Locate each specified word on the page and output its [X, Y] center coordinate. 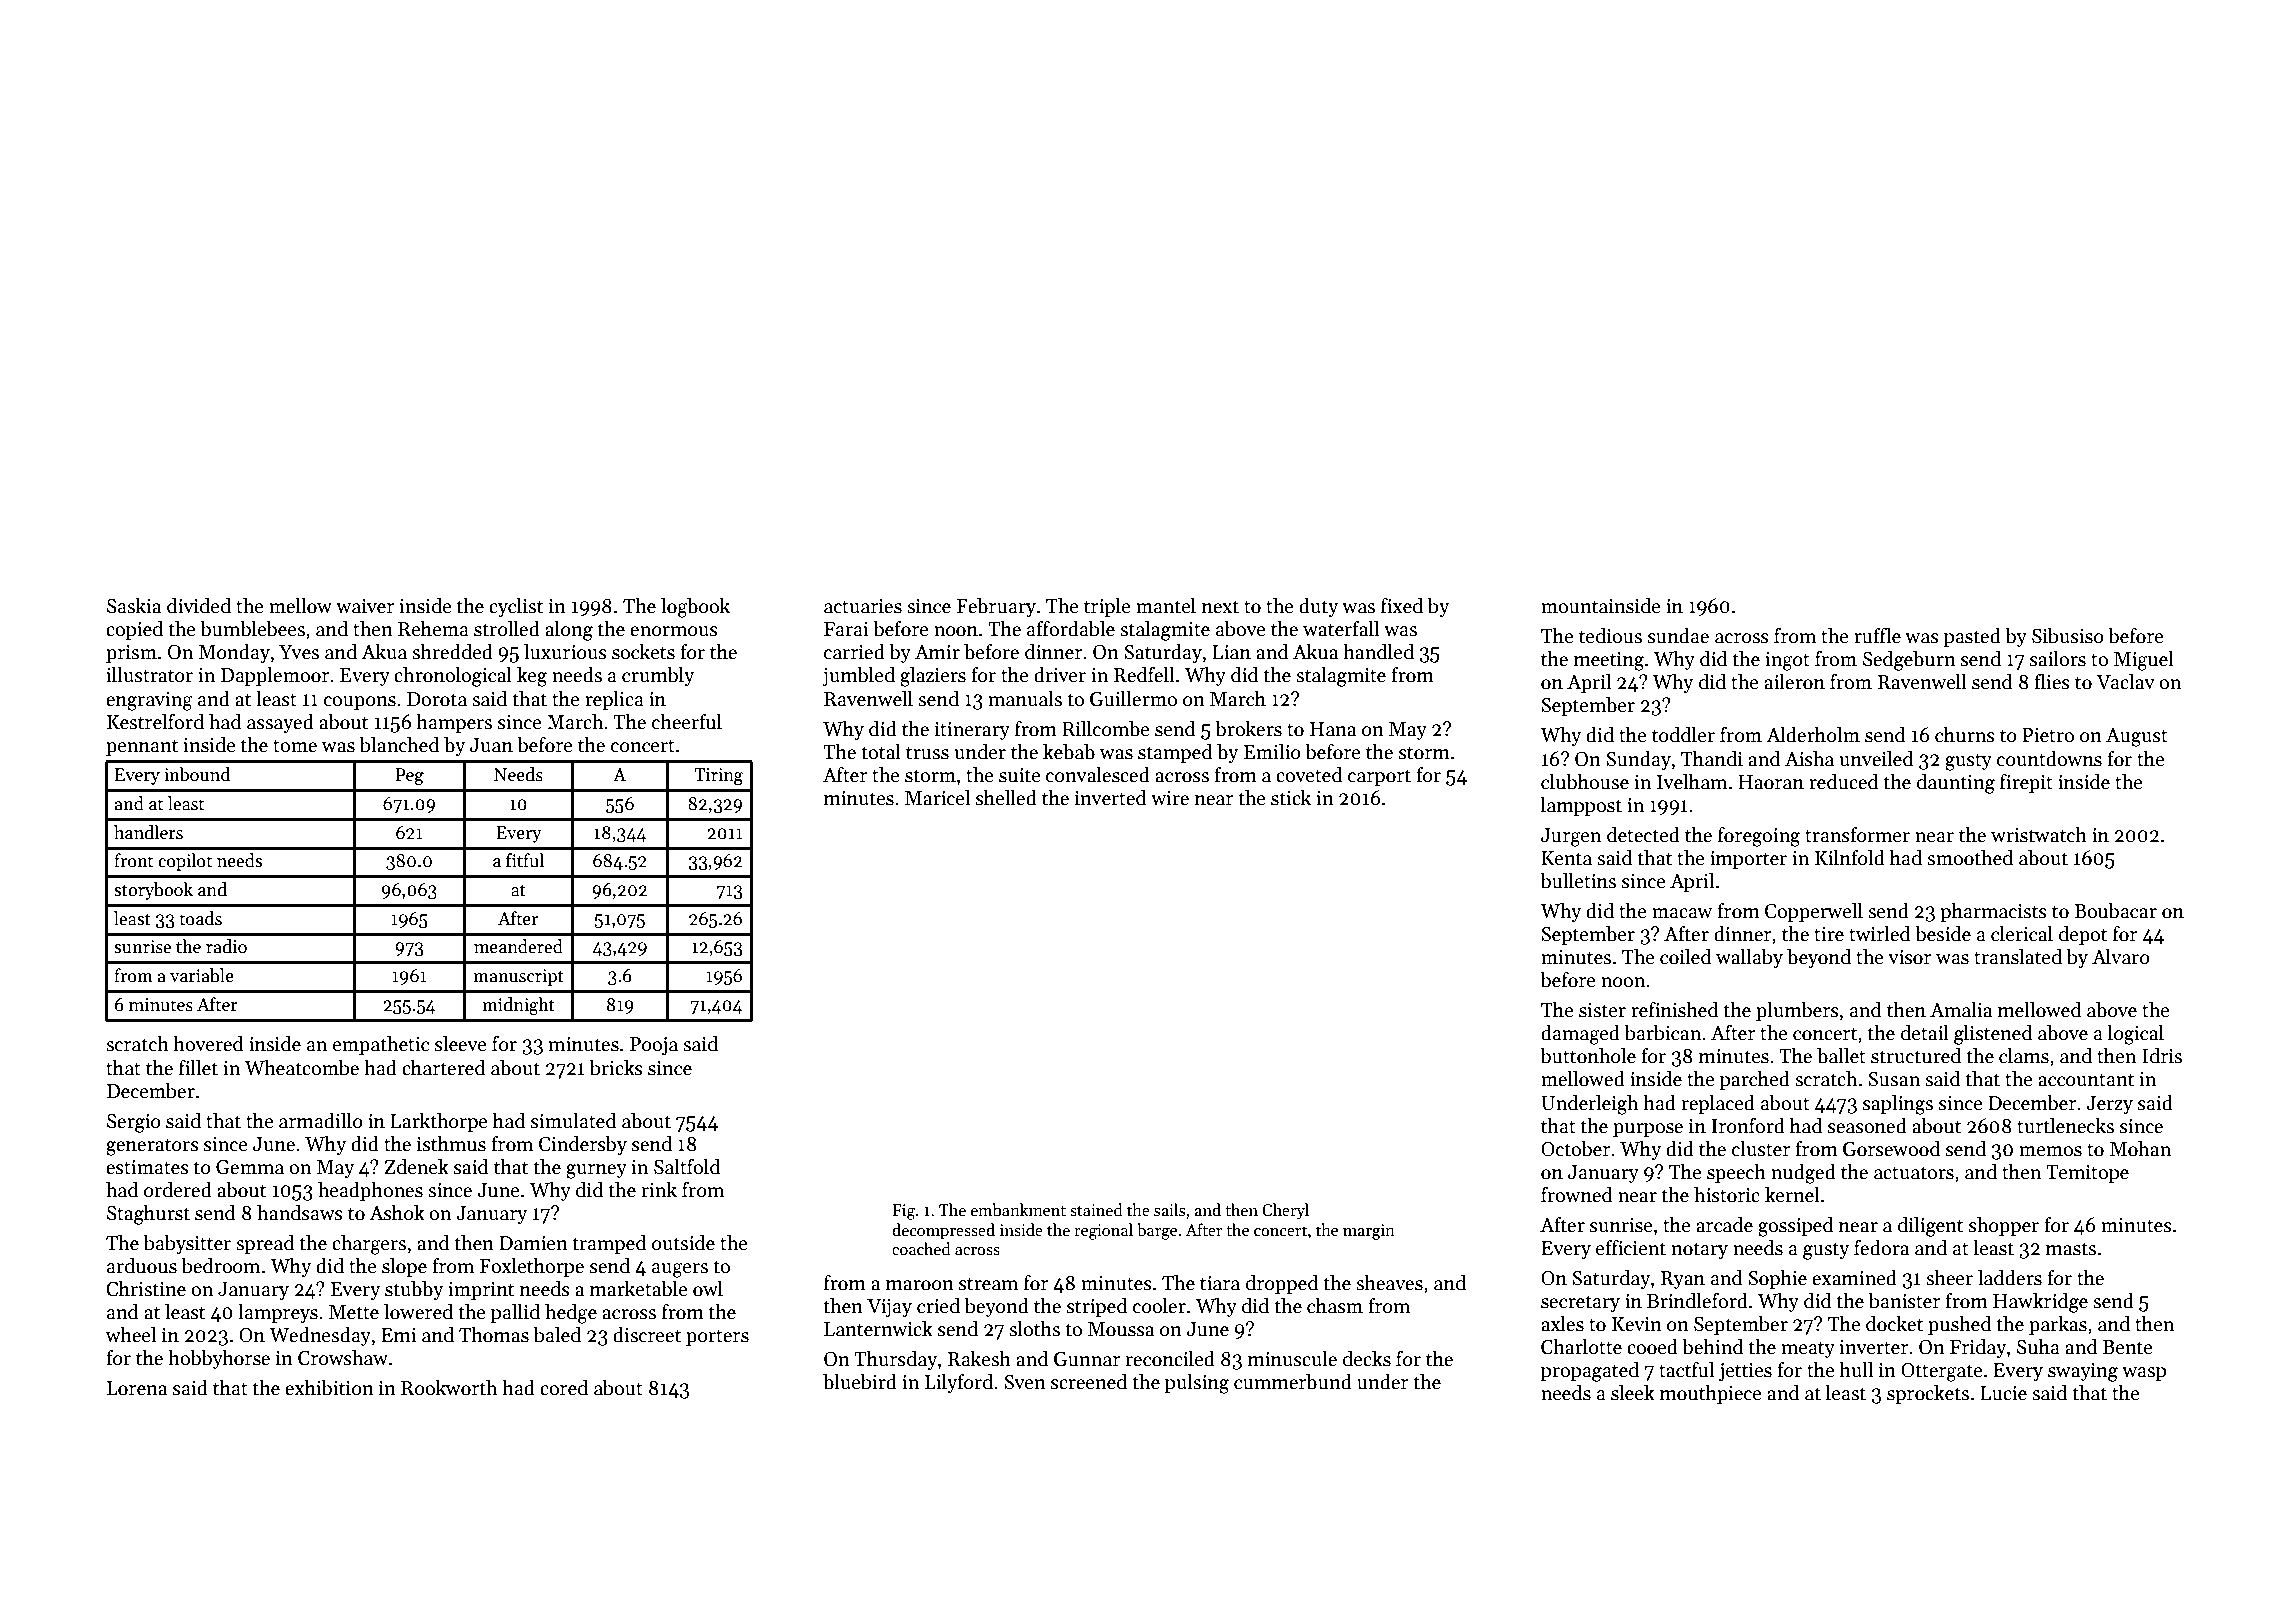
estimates [147, 1167]
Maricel [937, 798]
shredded [452, 652]
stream [988, 1284]
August [2137, 737]
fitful [525, 860]
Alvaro [2121, 957]
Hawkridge [2040, 1303]
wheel [130, 1335]
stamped [1175, 753]
